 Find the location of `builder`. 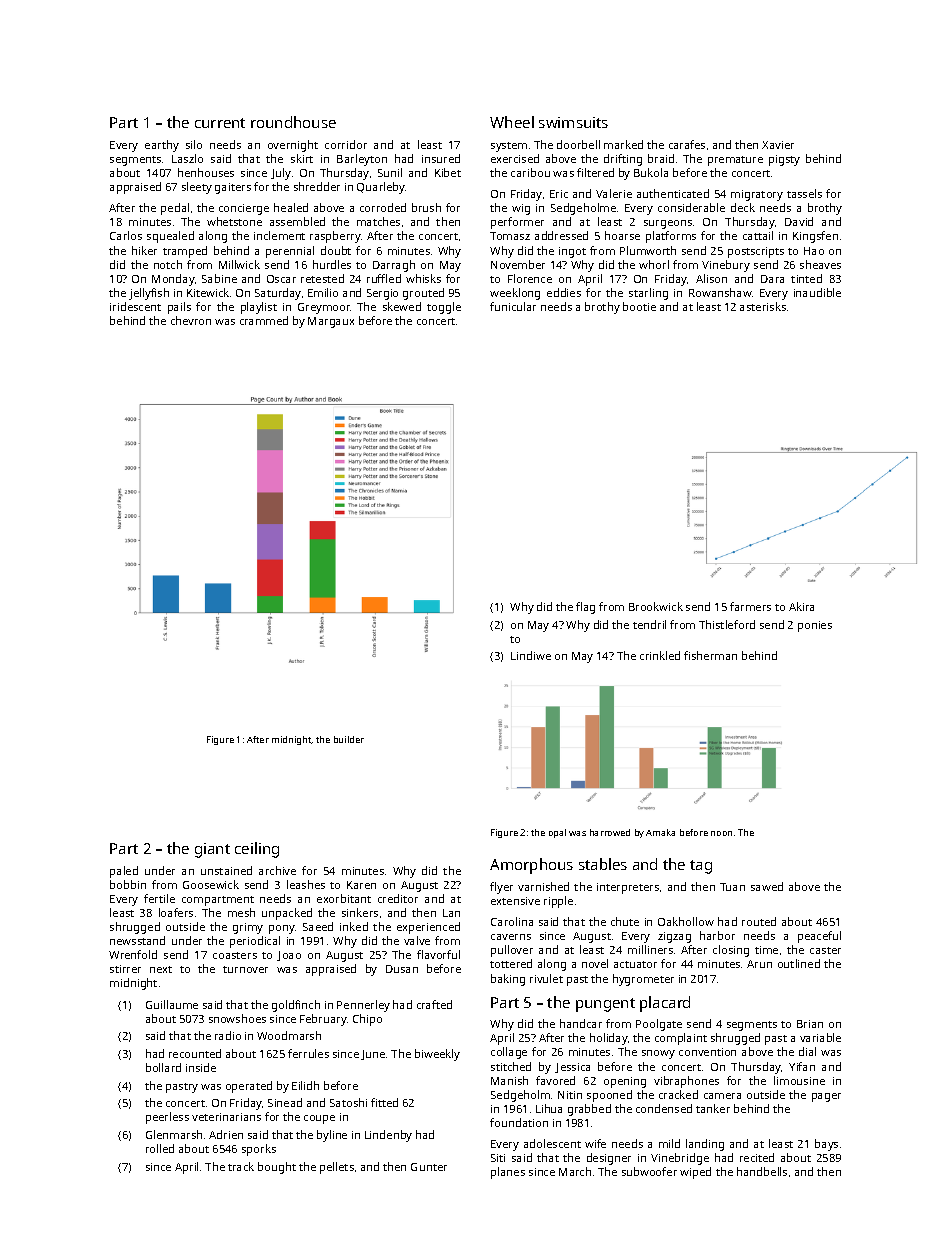

builder is located at coordinates (349, 739).
